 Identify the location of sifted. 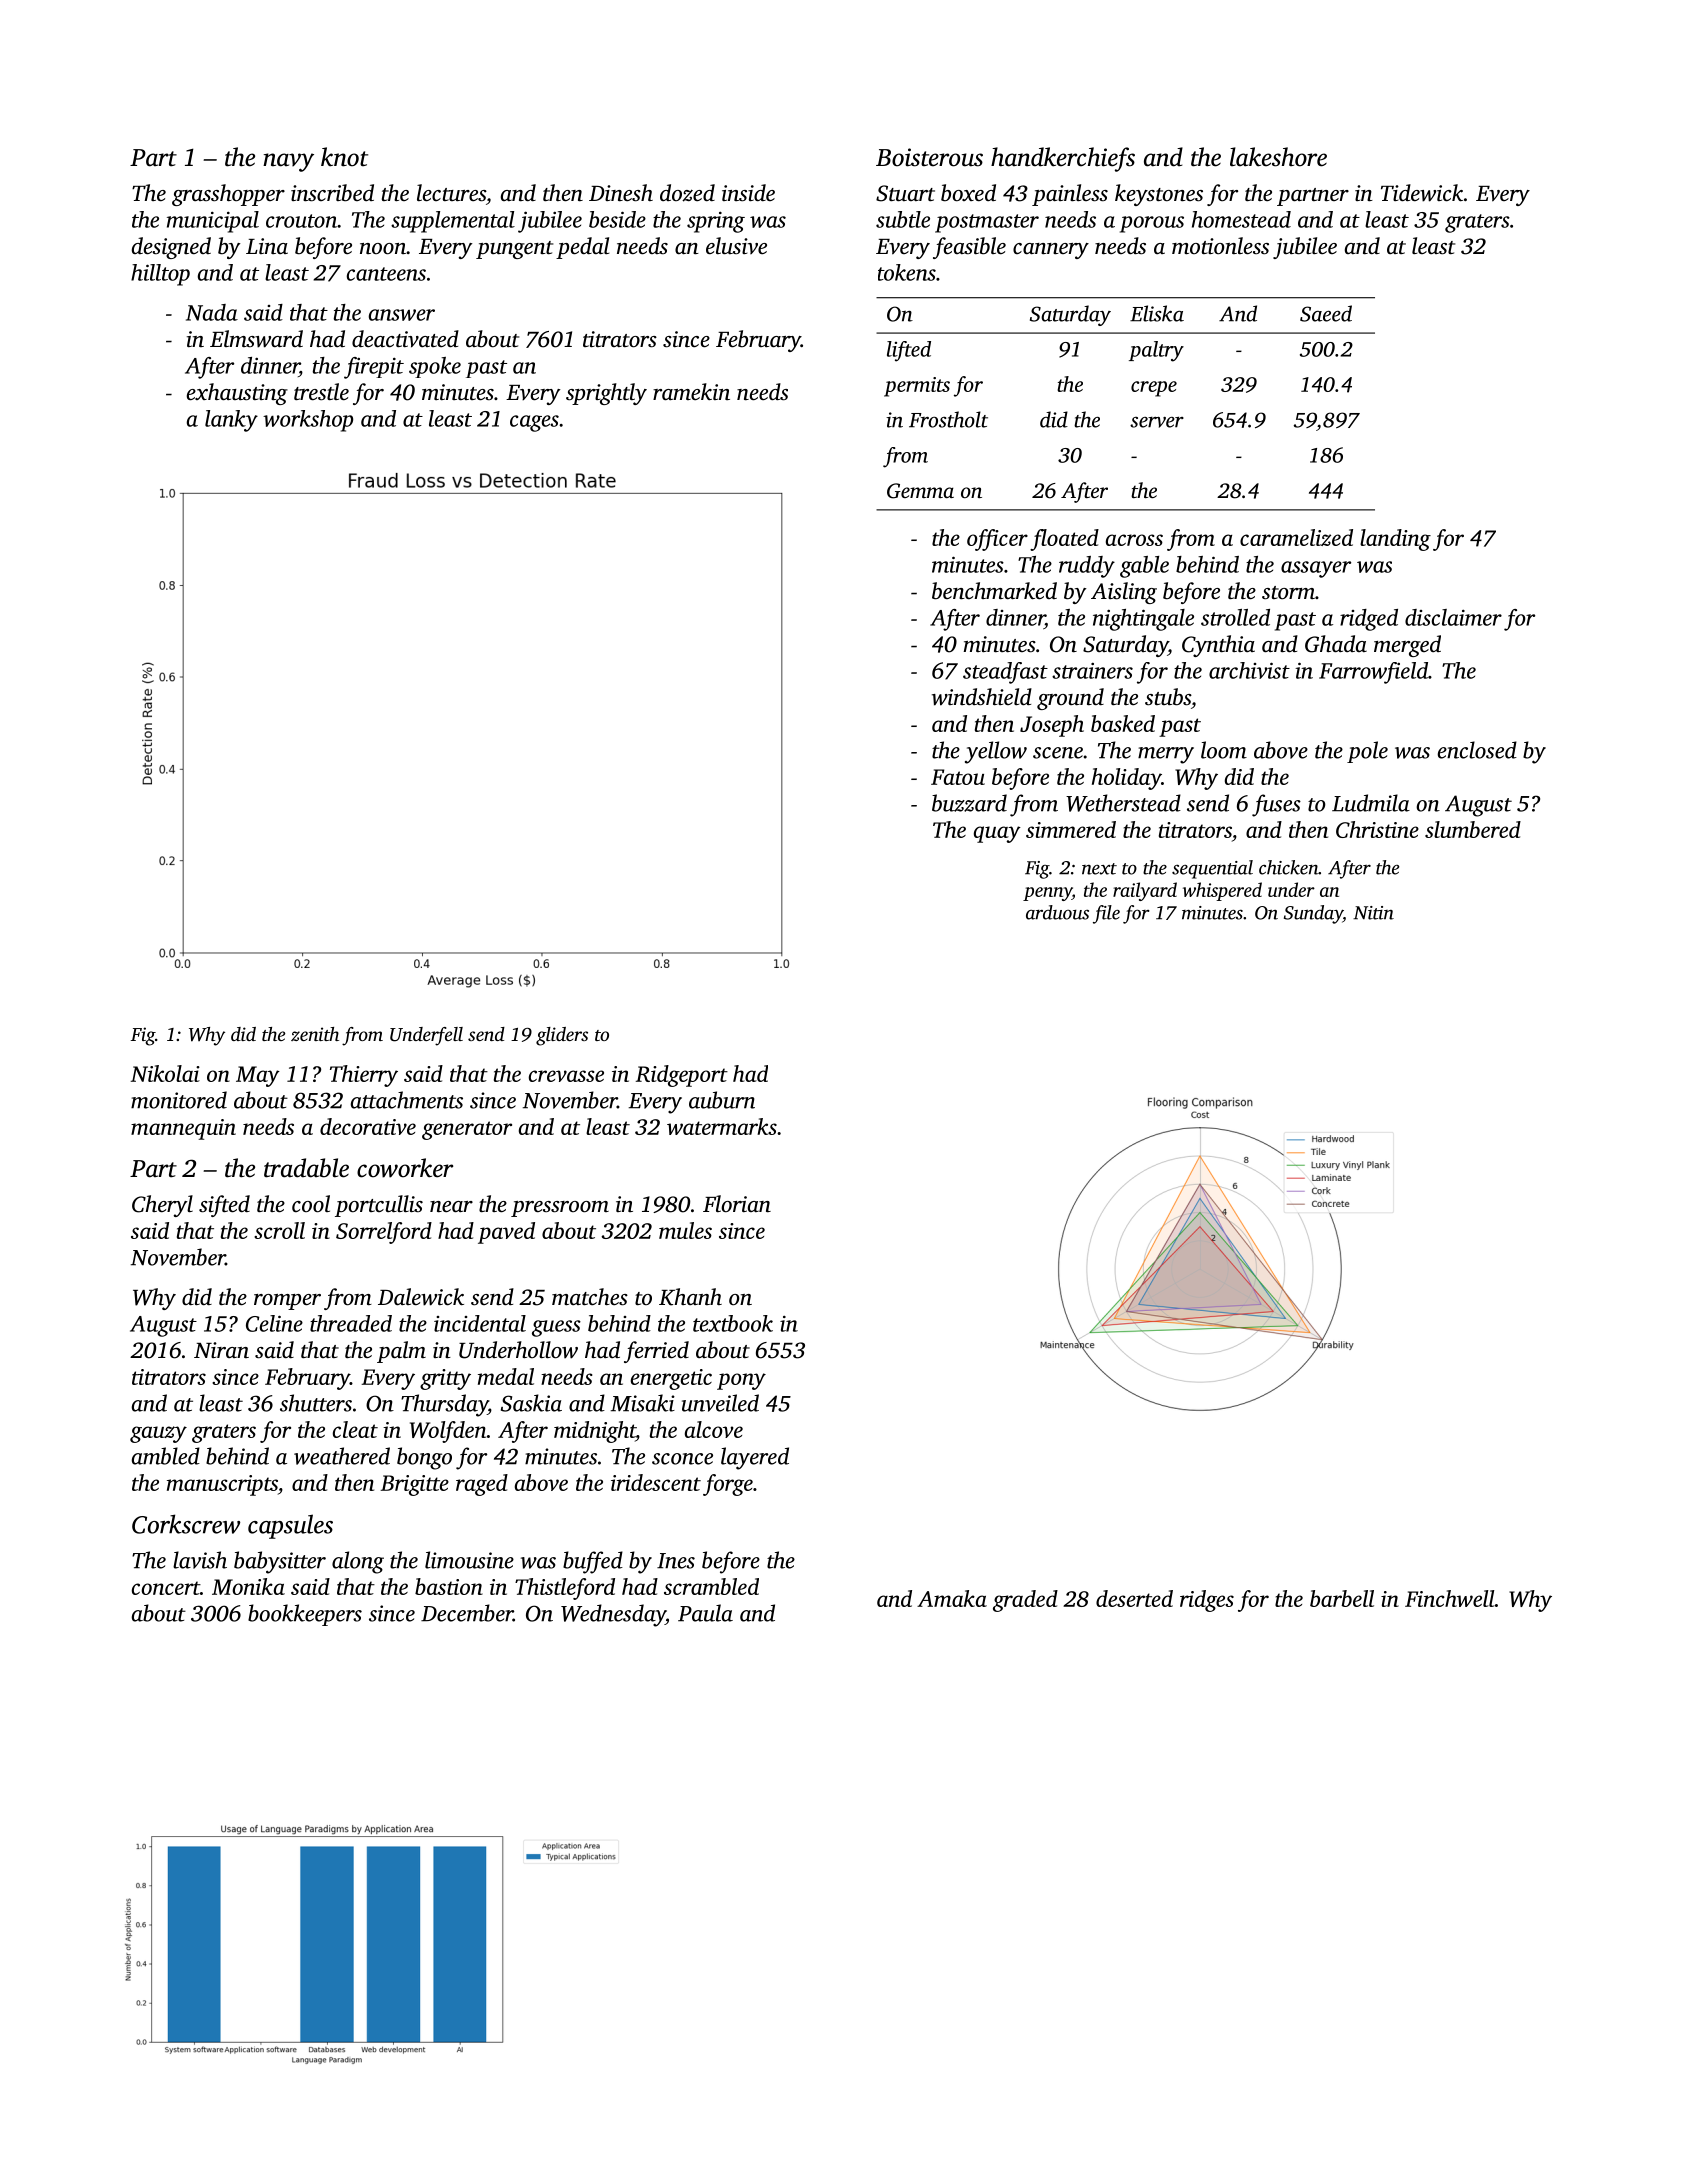
(224, 1206).
